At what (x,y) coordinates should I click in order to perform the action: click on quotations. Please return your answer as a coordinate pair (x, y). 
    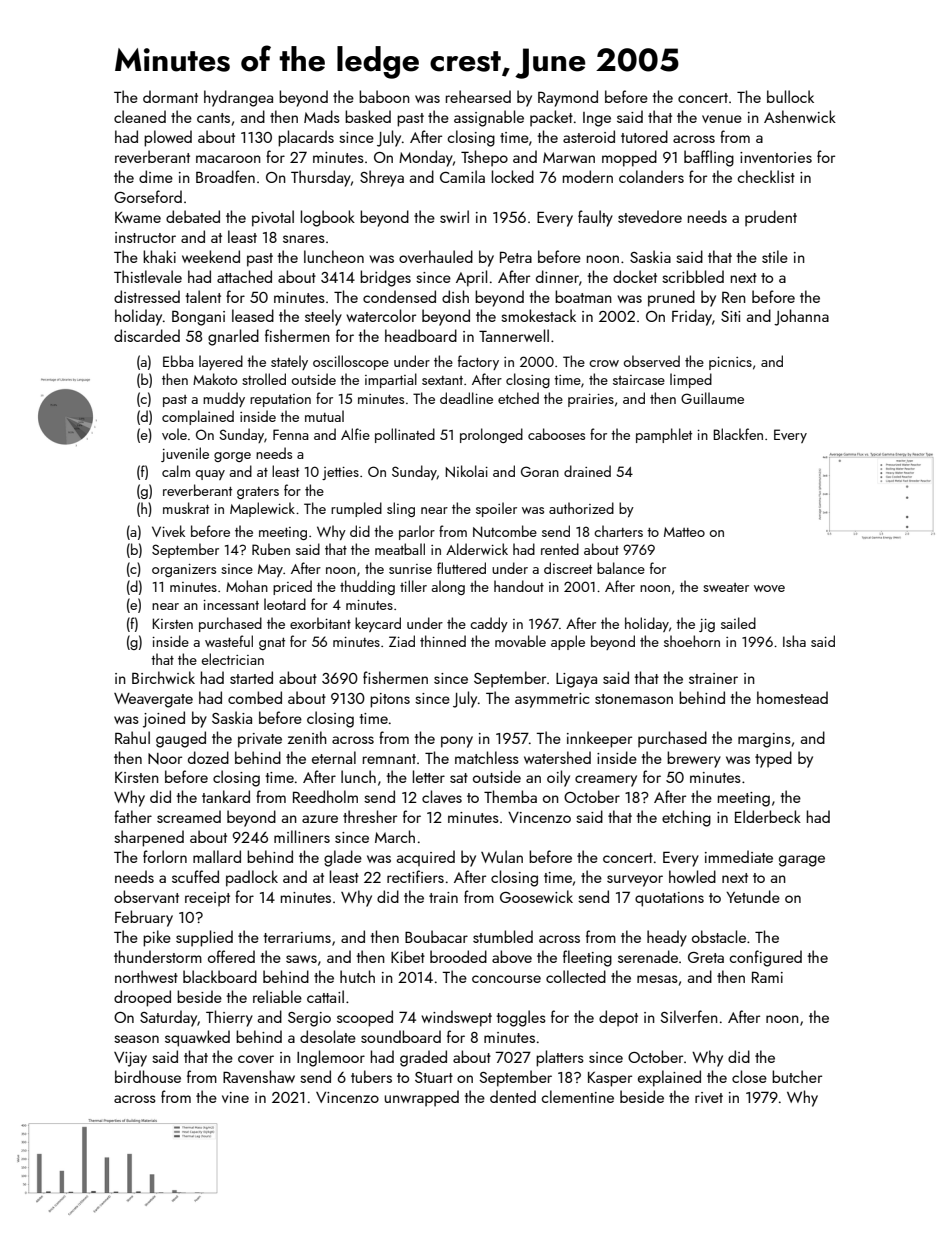
    Looking at the image, I should click on (669, 899).
